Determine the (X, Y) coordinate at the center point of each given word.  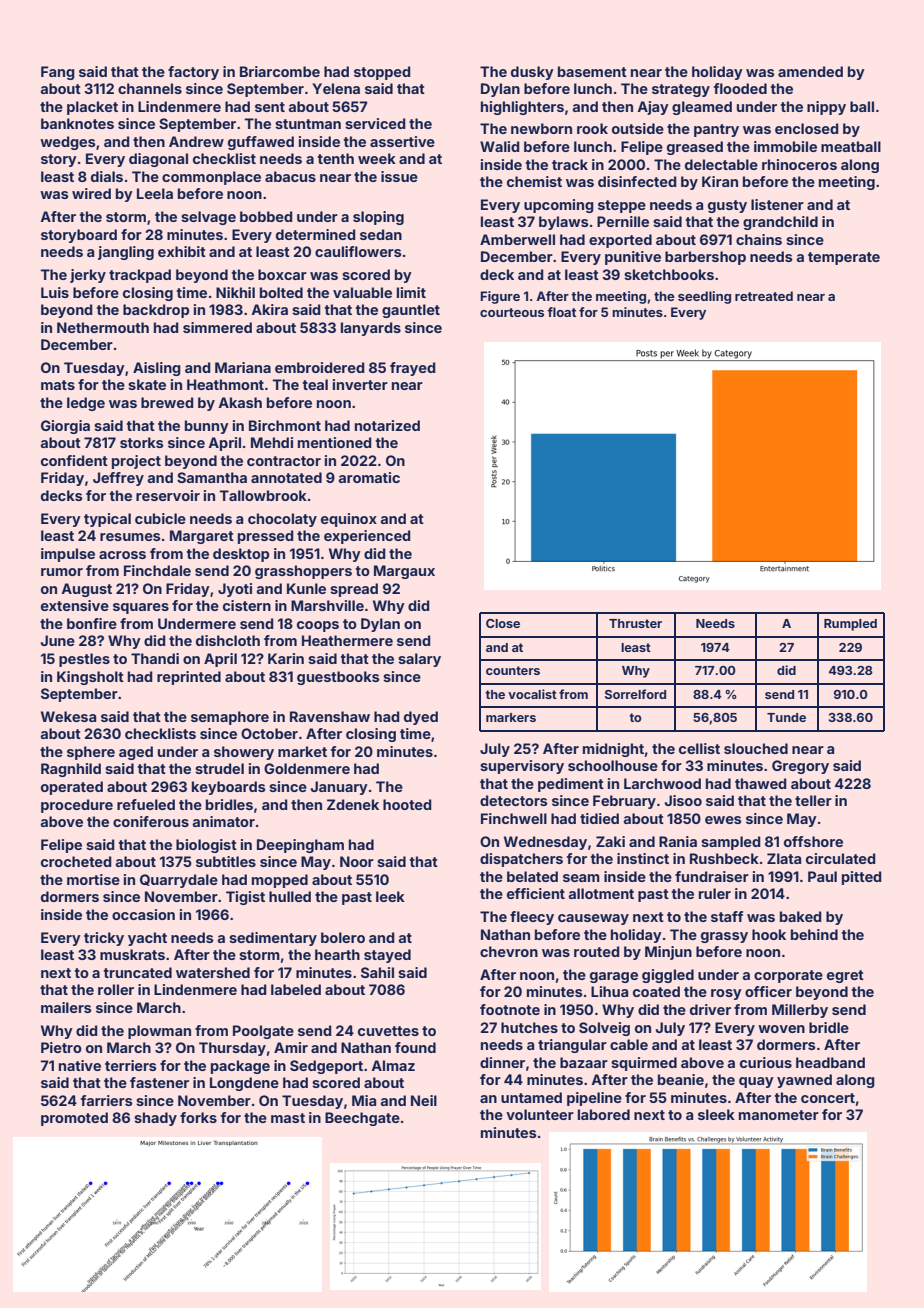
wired (91, 193)
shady (155, 1119)
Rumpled (850, 625)
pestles (84, 660)
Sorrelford (635, 694)
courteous (512, 312)
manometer (779, 1115)
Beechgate (362, 1119)
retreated (764, 296)
